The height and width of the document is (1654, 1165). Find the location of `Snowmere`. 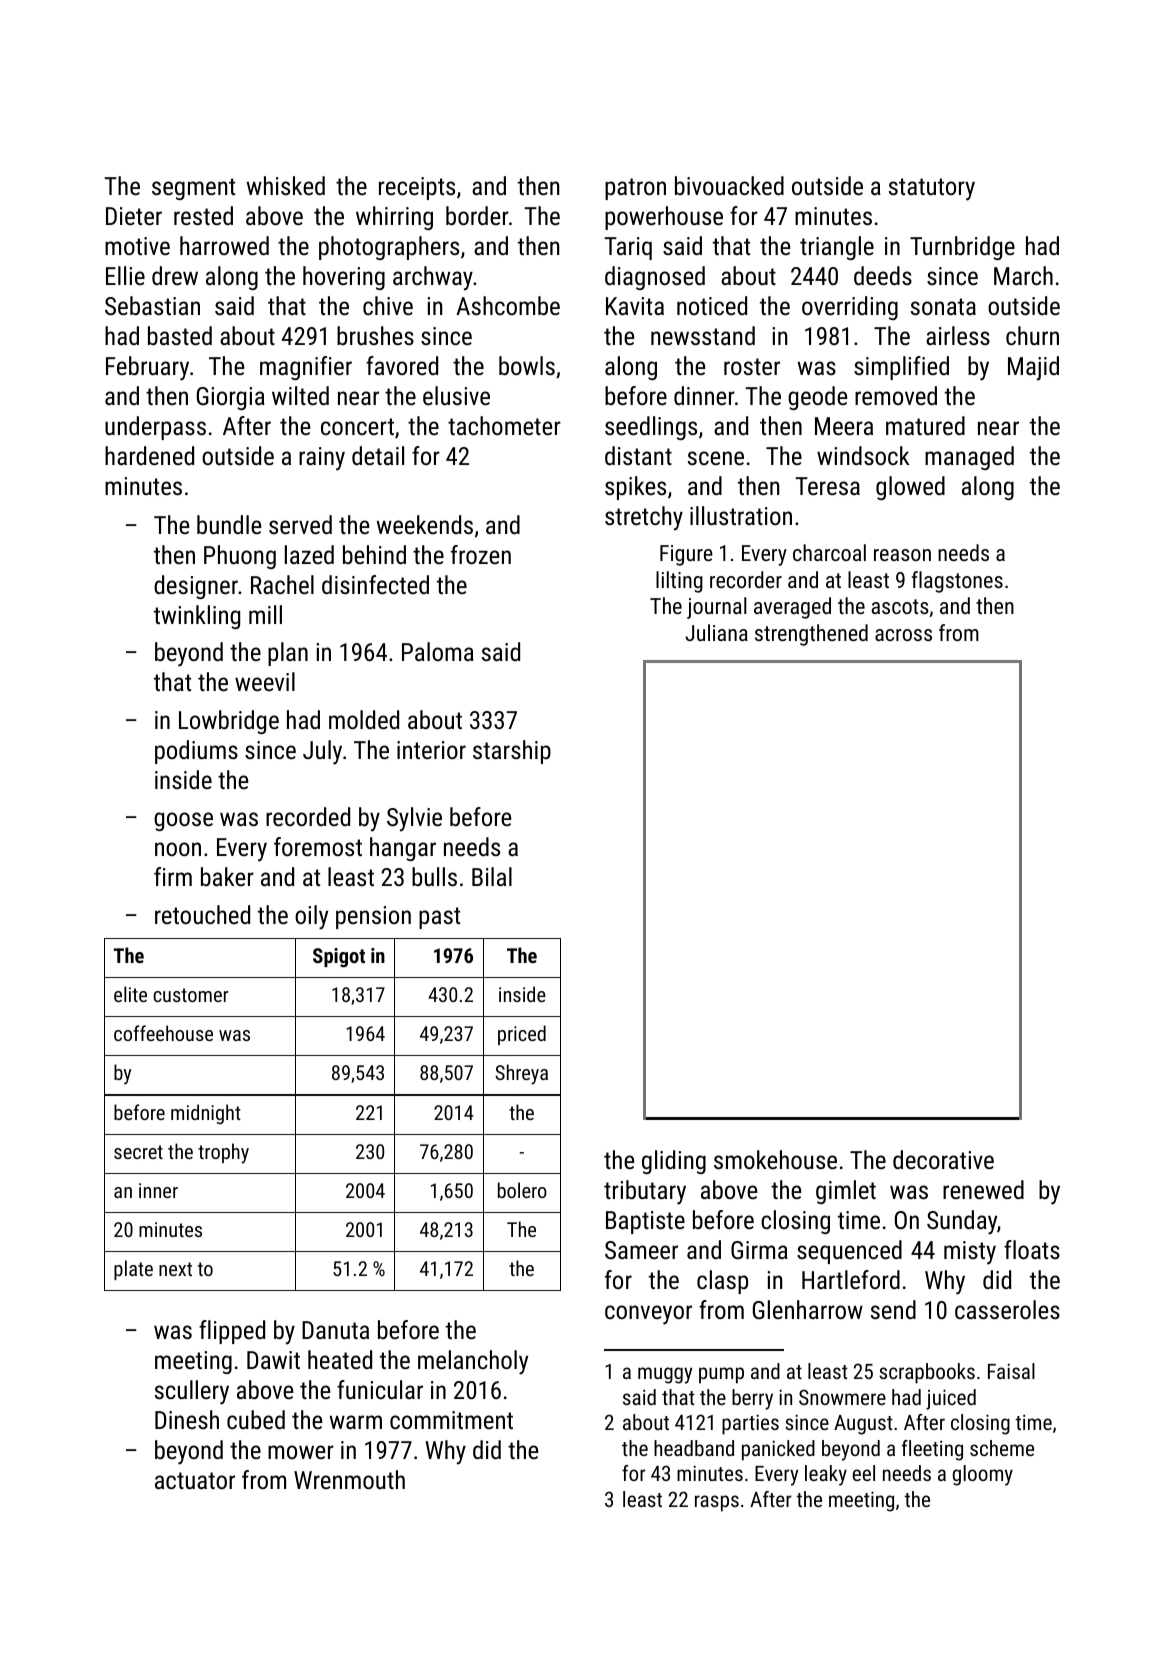

Snowmere is located at coordinates (842, 1397).
